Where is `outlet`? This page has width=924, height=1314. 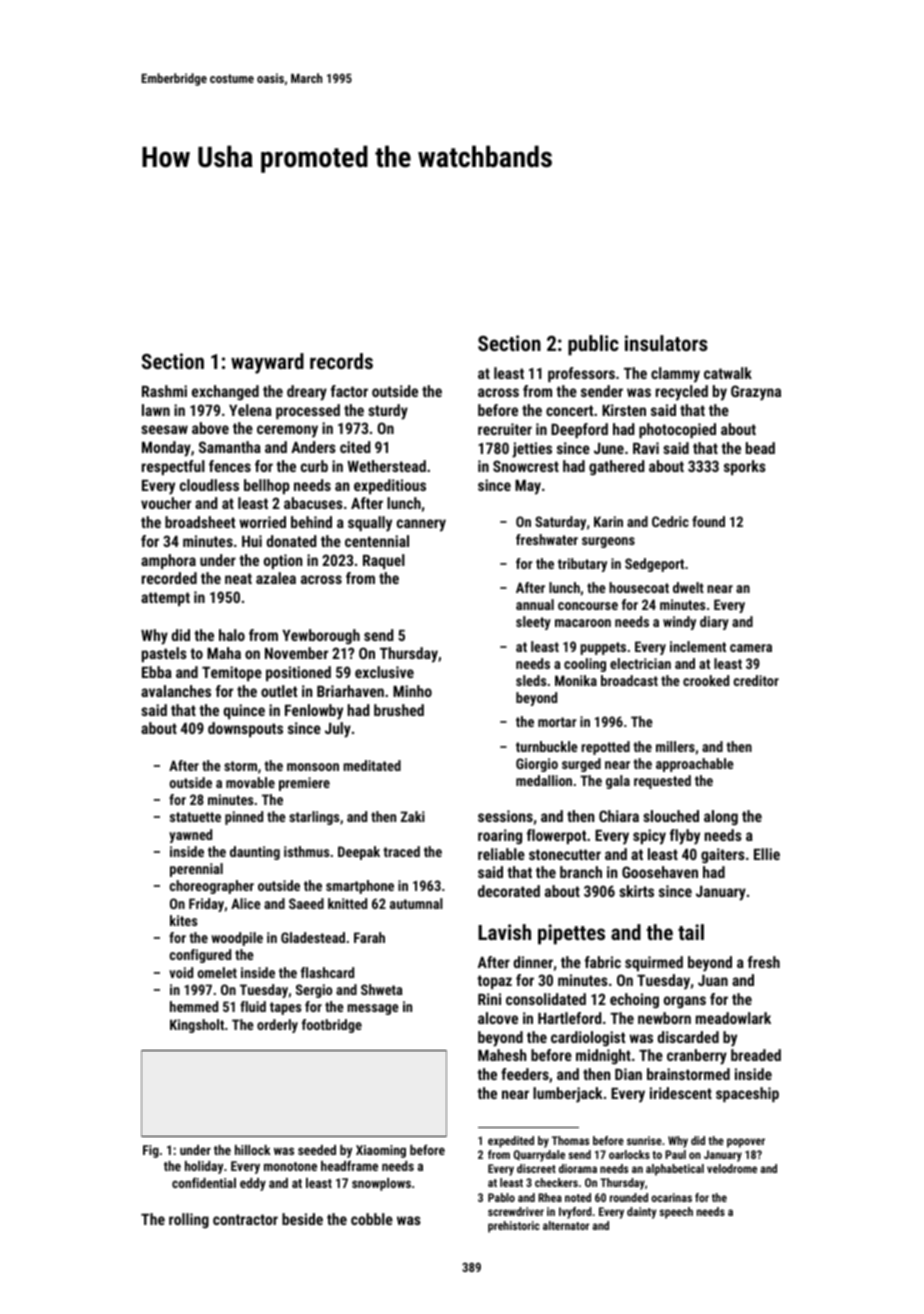
outlet is located at coordinates (279, 691).
